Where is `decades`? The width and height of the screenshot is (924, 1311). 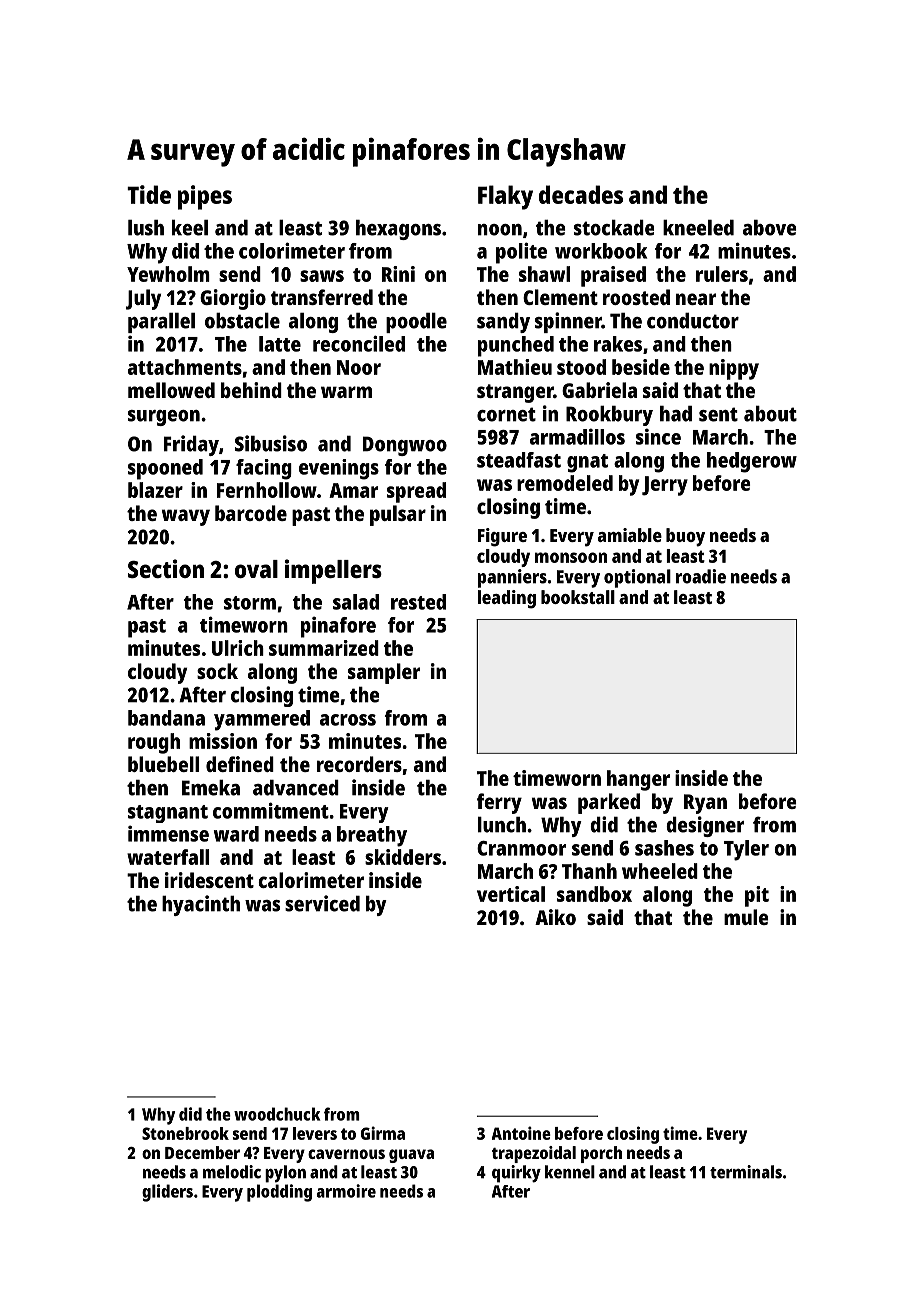 decades is located at coordinates (581, 194).
